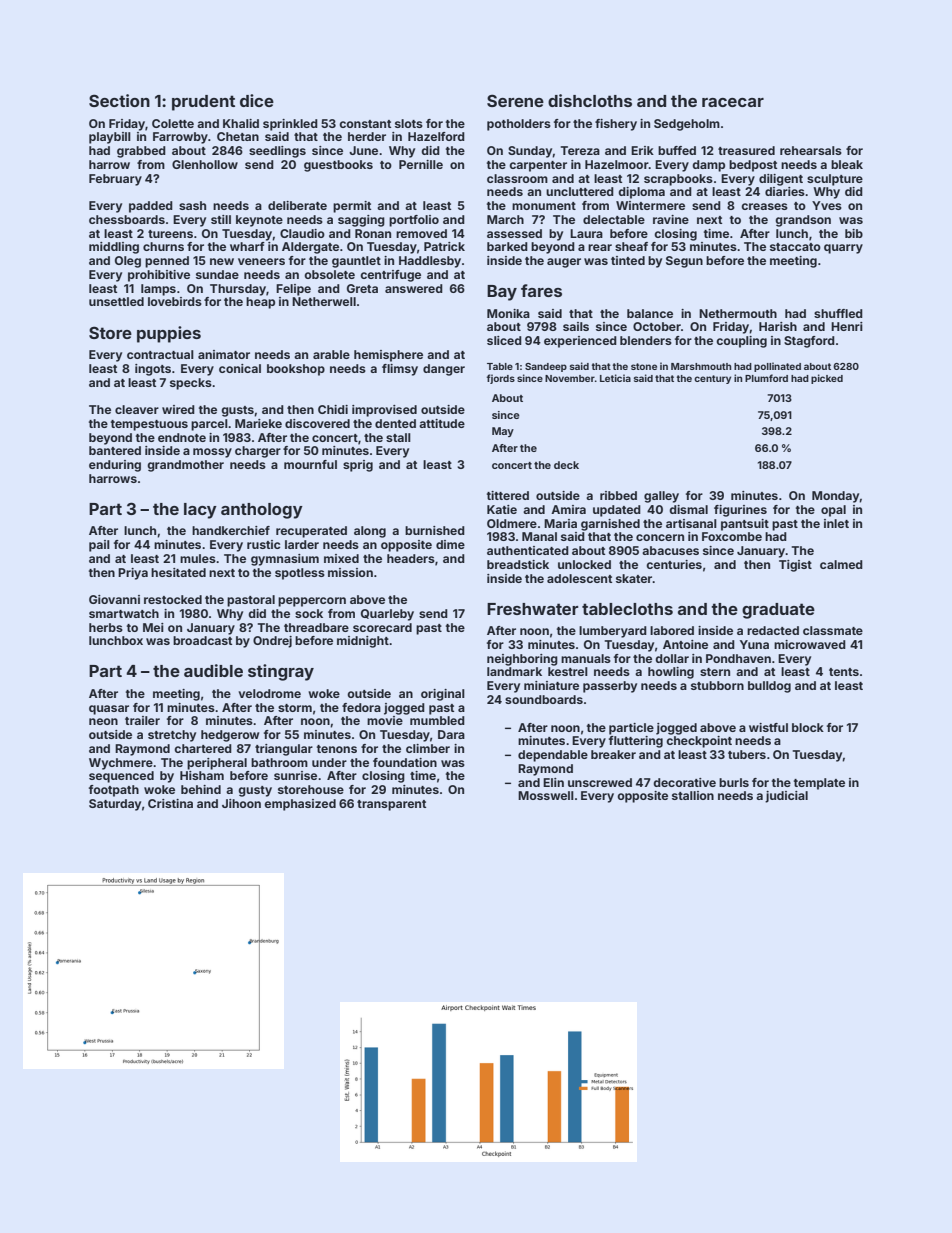 This screenshot has height=1233, width=952. What do you see at coordinates (297, 205) in the screenshot?
I see `deliberate` at bounding box center [297, 205].
